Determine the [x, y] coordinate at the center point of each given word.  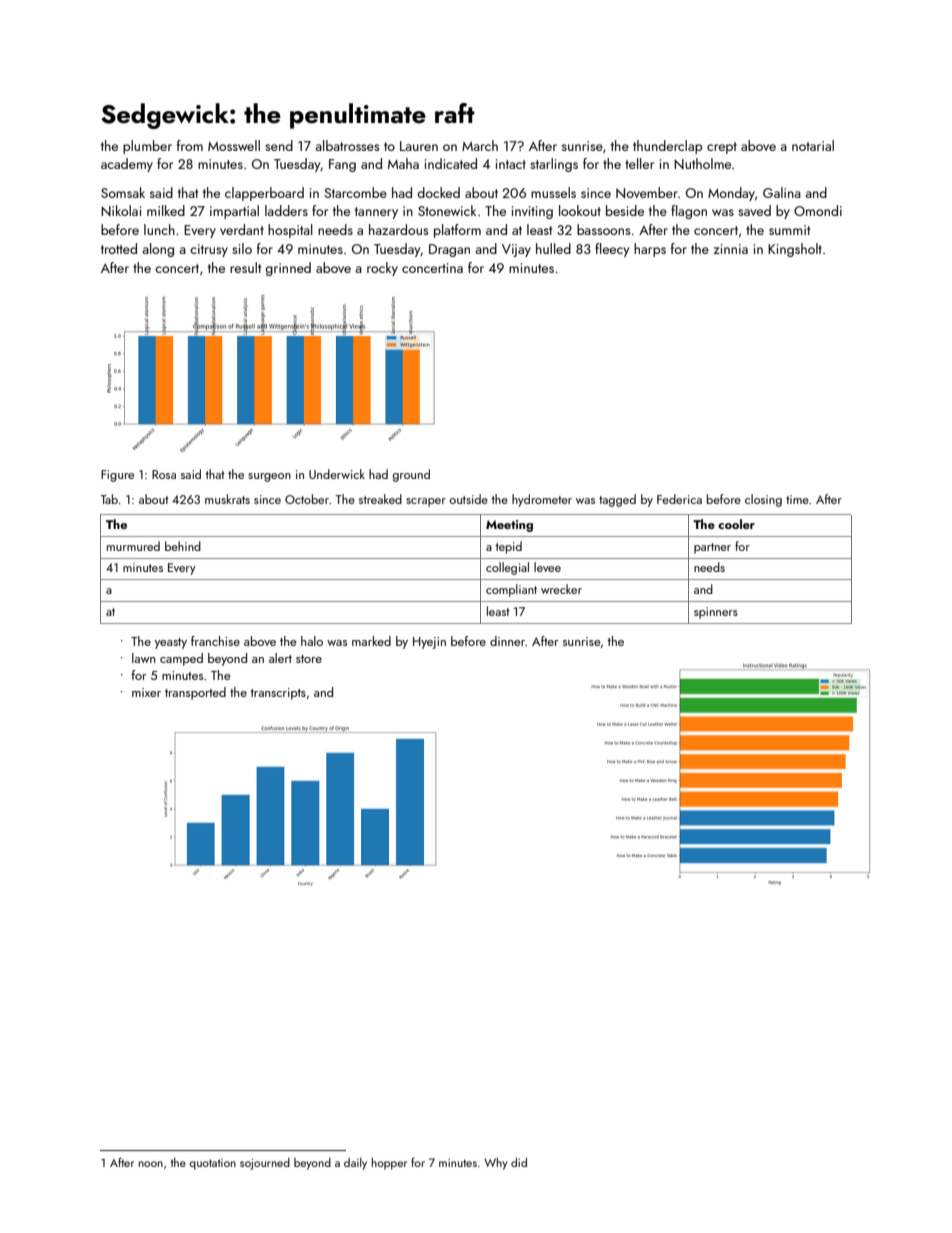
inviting [532, 212]
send [279, 145]
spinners [716, 613]
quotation [212, 1164]
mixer [146, 692]
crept [722, 148]
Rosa [164, 474]
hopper [389, 1164]
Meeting [509, 526]
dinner [508, 641]
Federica [679, 499]
